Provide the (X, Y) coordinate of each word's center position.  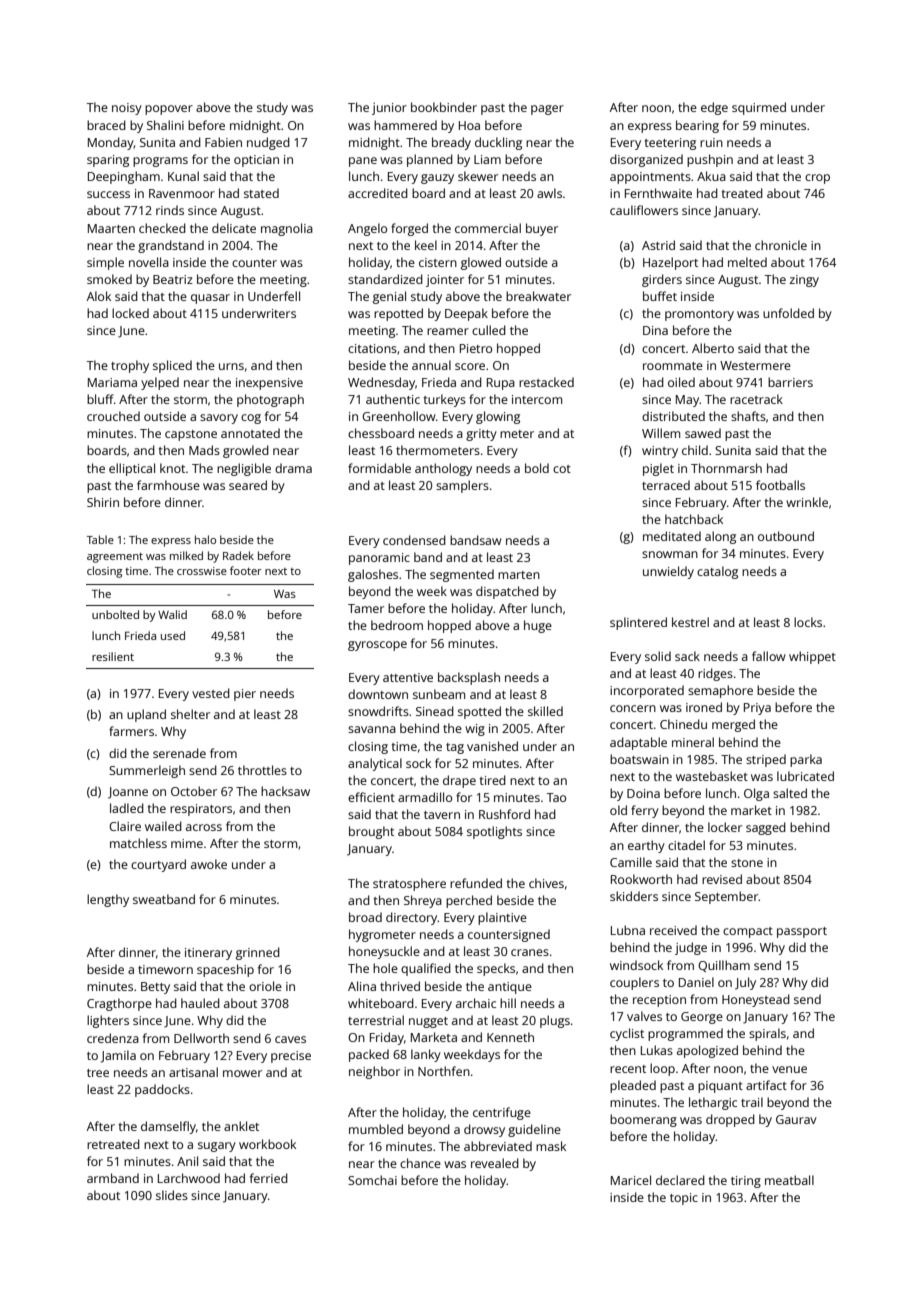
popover (169, 110)
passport (802, 932)
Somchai (372, 1180)
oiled (681, 382)
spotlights (494, 832)
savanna (372, 729)
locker (725, 827)
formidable (379, 468)
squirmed (759, 108)
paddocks (162, 1090)
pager (547, 110)
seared (248, 485)
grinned (258, 953)
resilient (113, 656)
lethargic (713, 1103)
